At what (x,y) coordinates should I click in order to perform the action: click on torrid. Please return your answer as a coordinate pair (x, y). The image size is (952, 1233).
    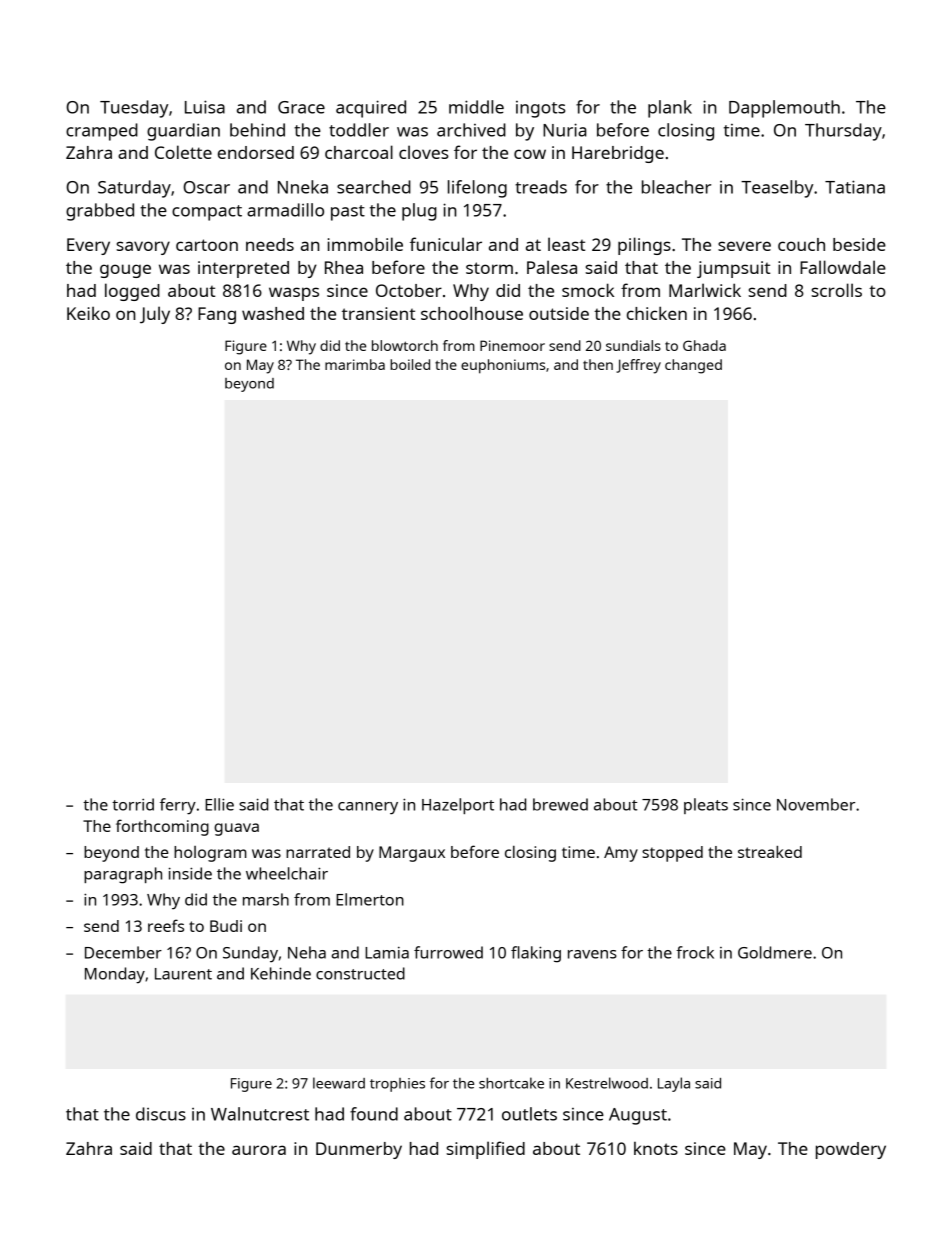
    Looking at the image, I should click on (133, 804).
